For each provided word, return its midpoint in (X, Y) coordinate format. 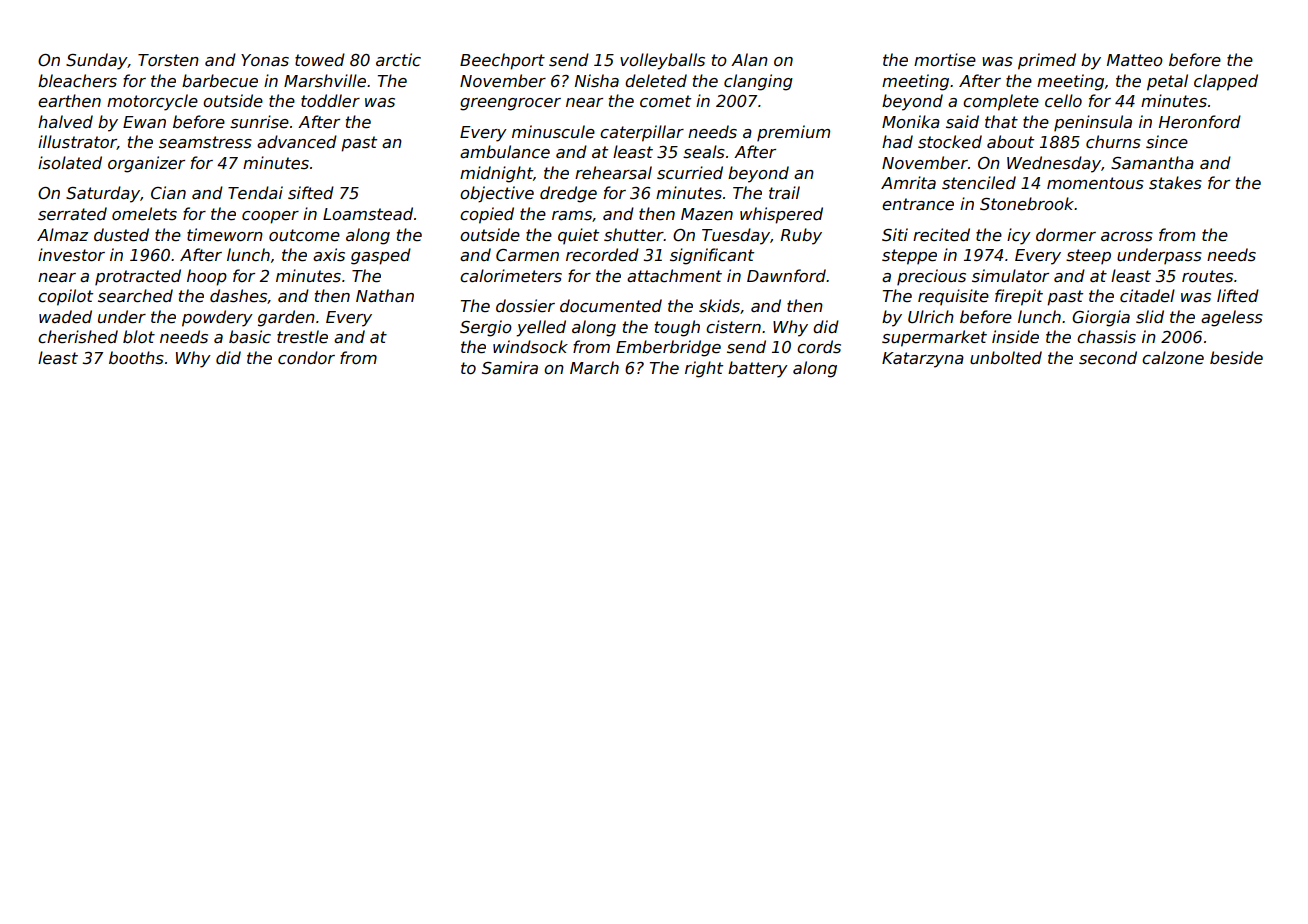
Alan (749, 59)
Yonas (265, 60)
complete (1001, 102)
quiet (578, 236)
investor (71, 255)
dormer (1066, 234)
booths (136, 358)
